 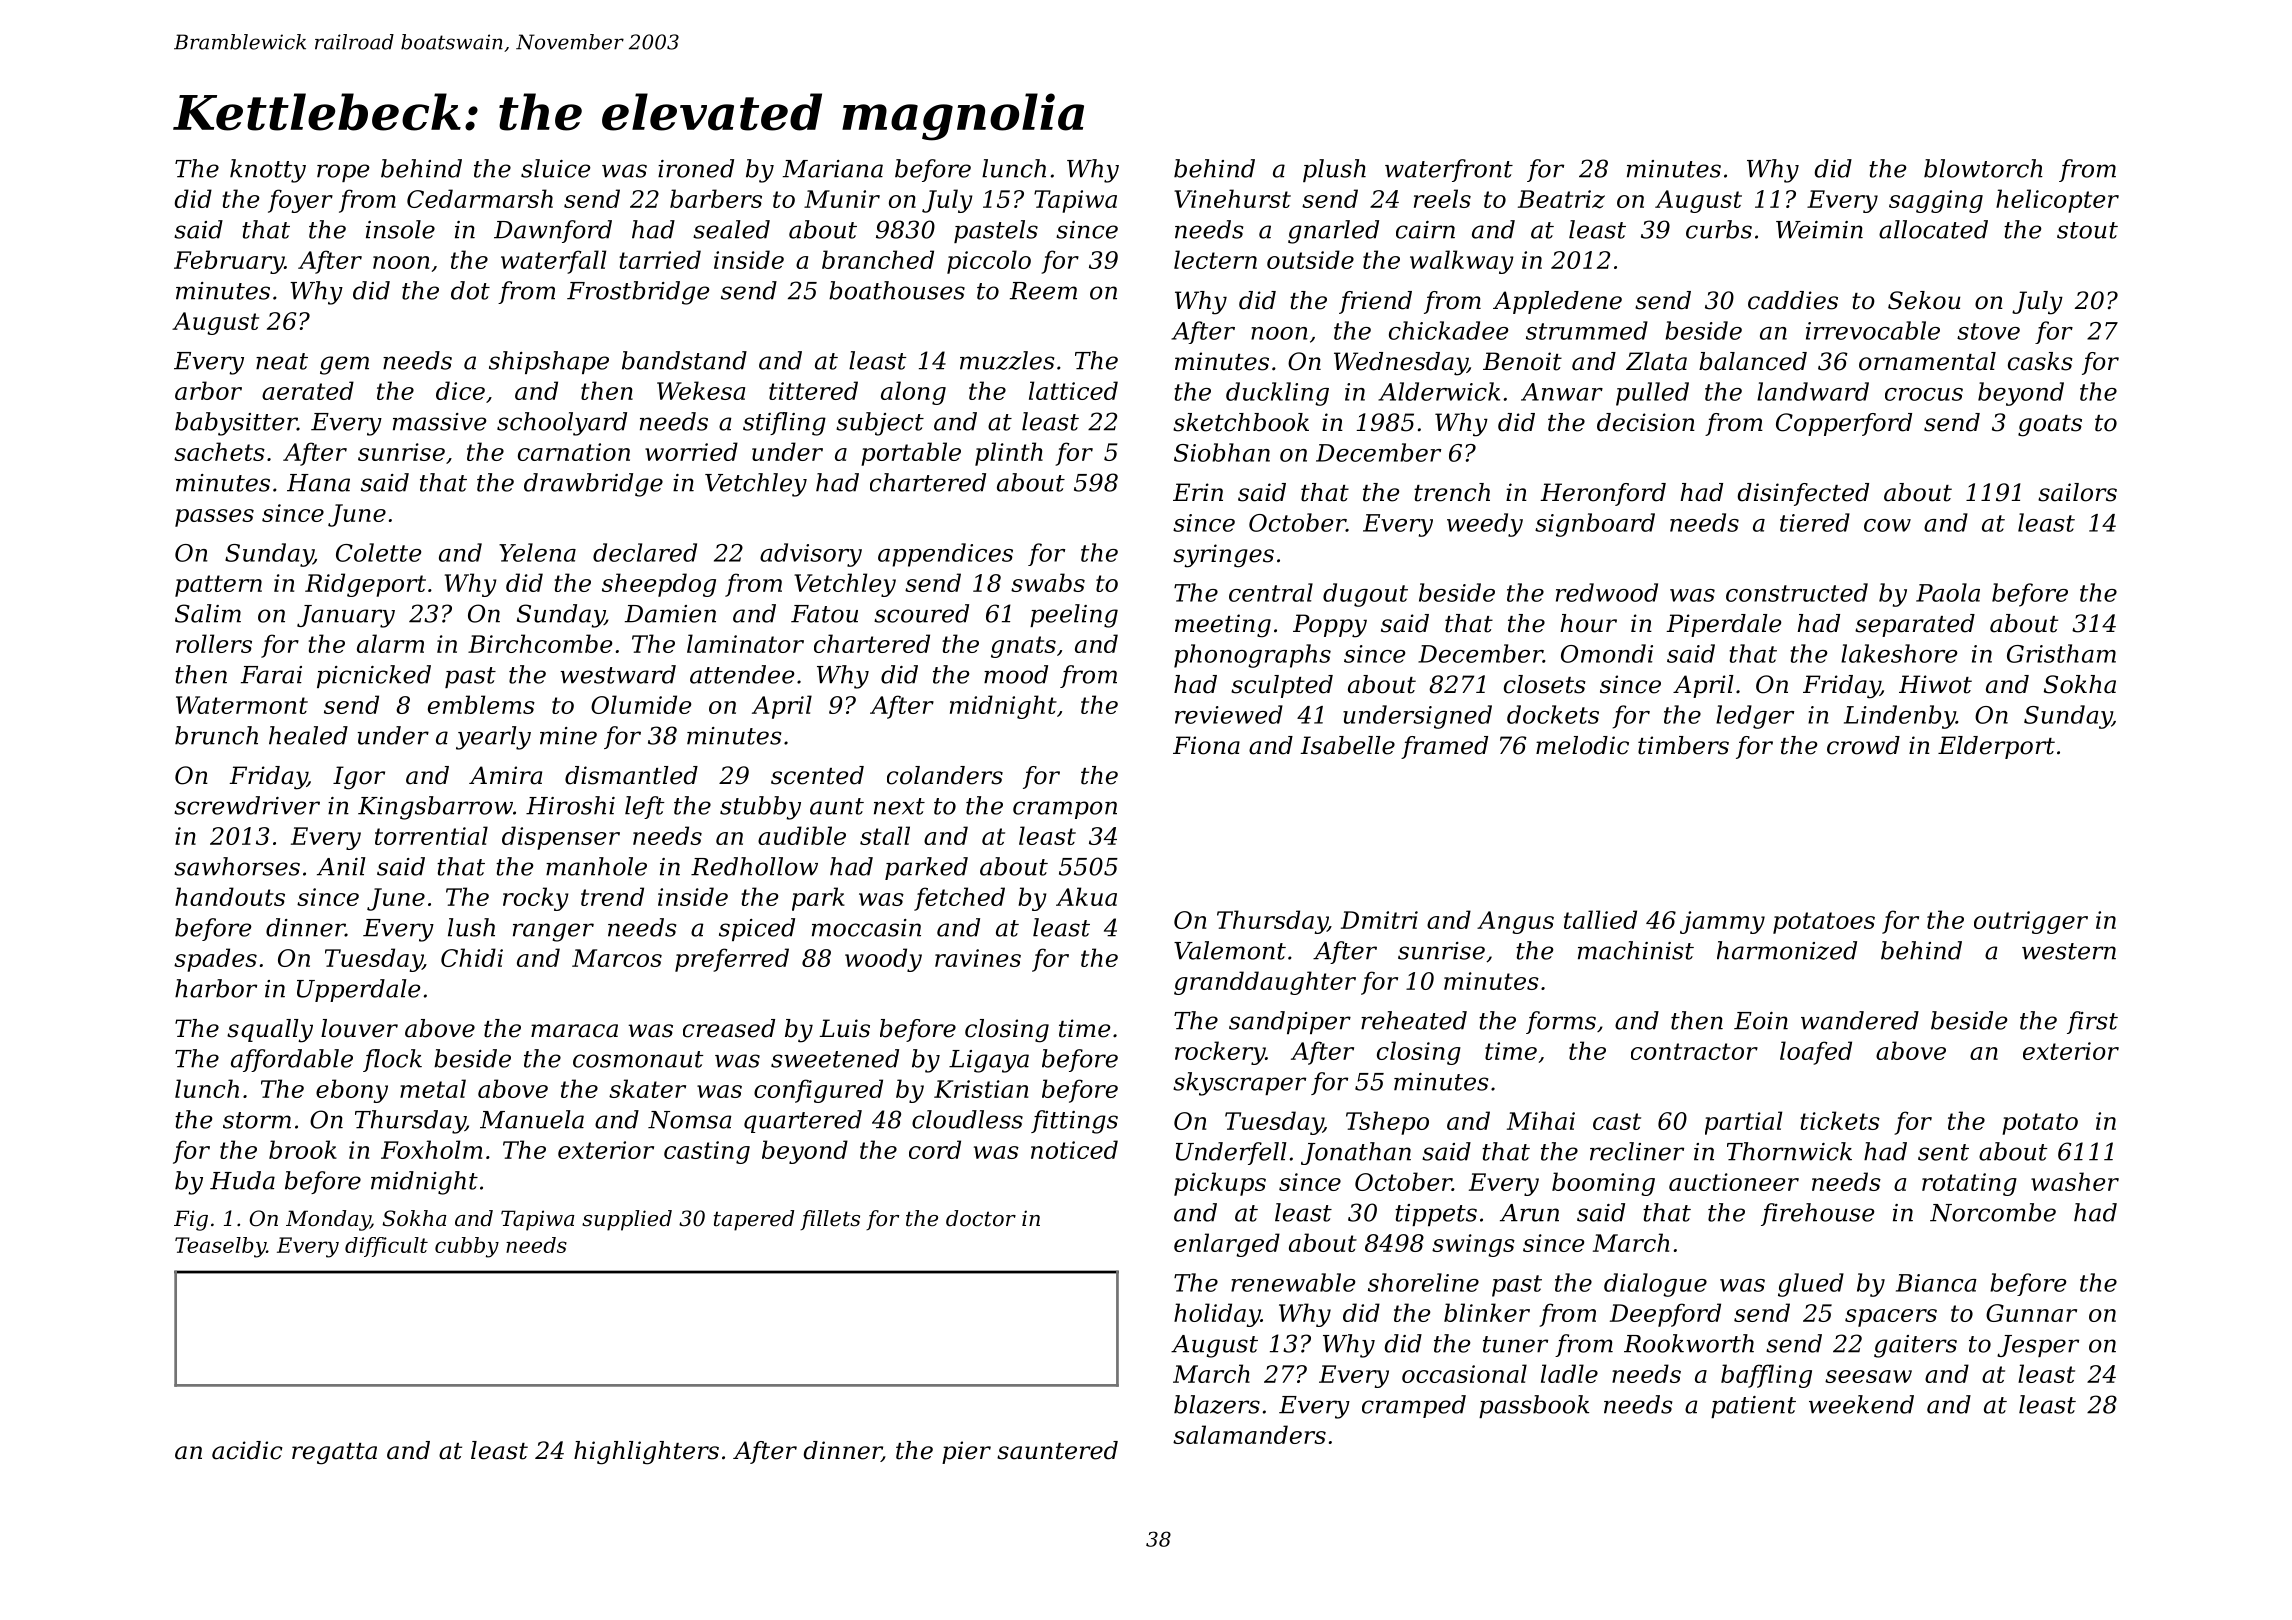 I want to click on Anil, so click(x=341, y=866).
